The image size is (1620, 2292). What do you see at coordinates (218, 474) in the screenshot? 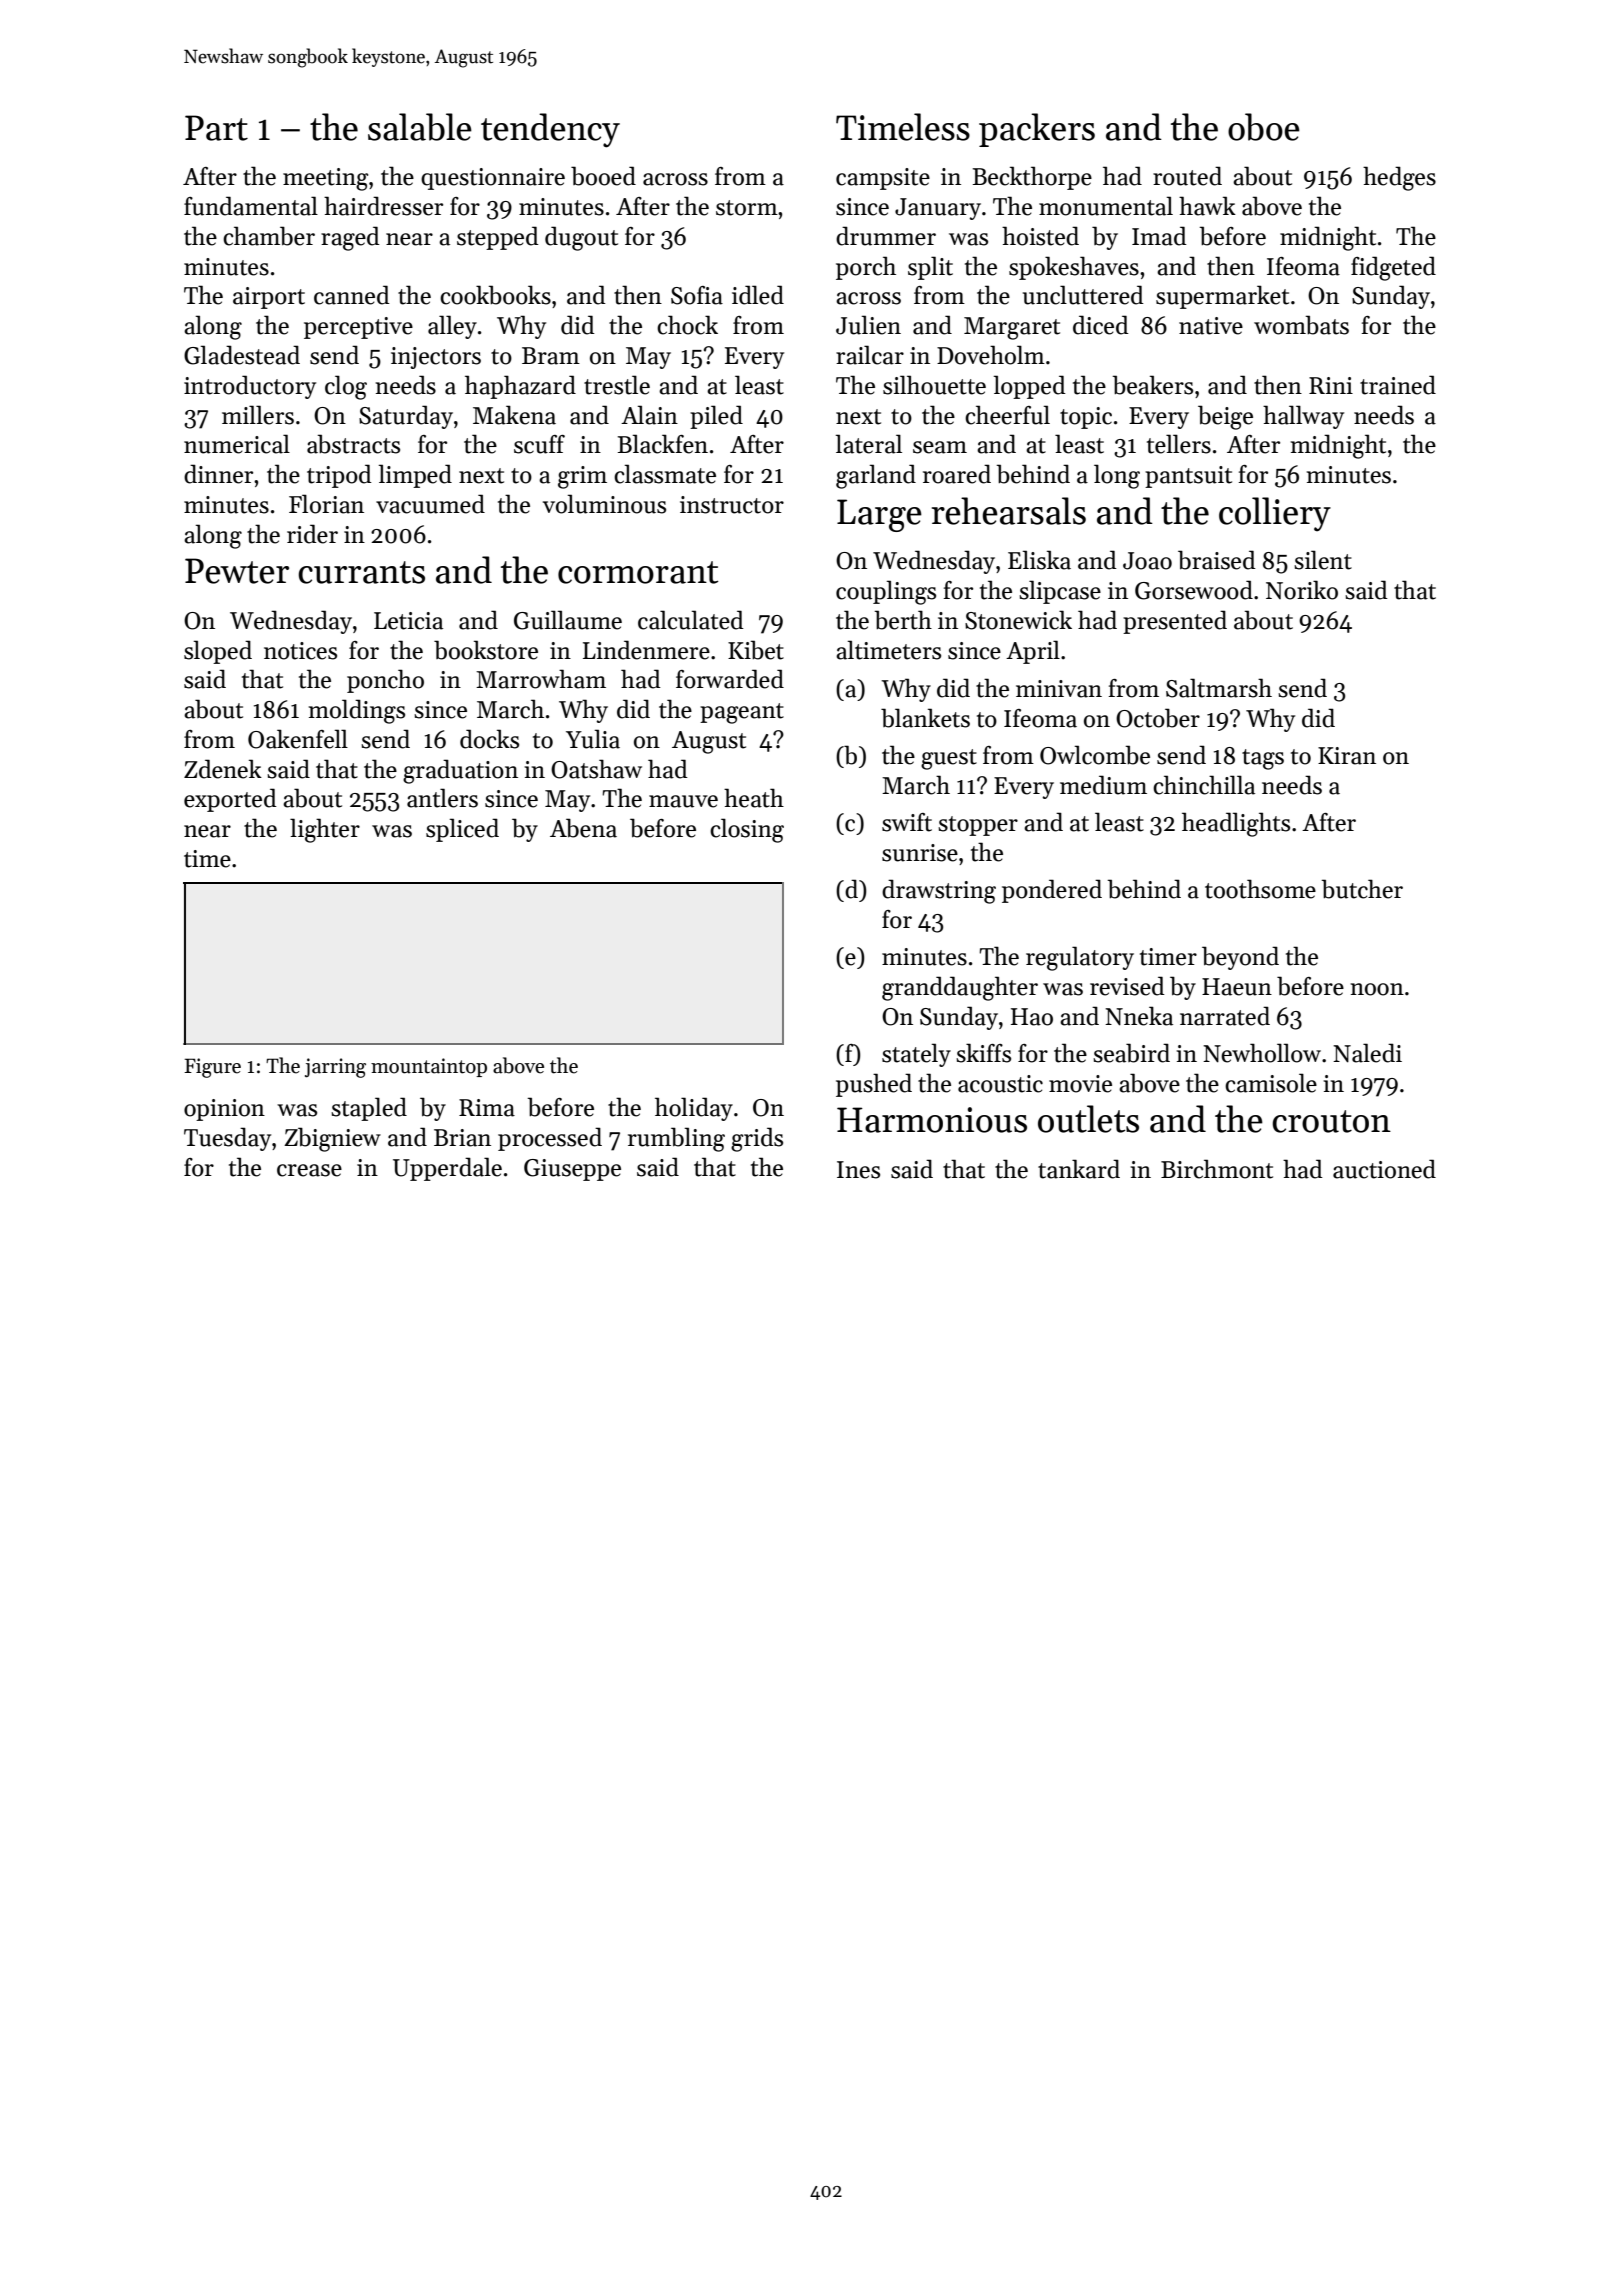
I see `dinner` at bounding box center [218, 474].
